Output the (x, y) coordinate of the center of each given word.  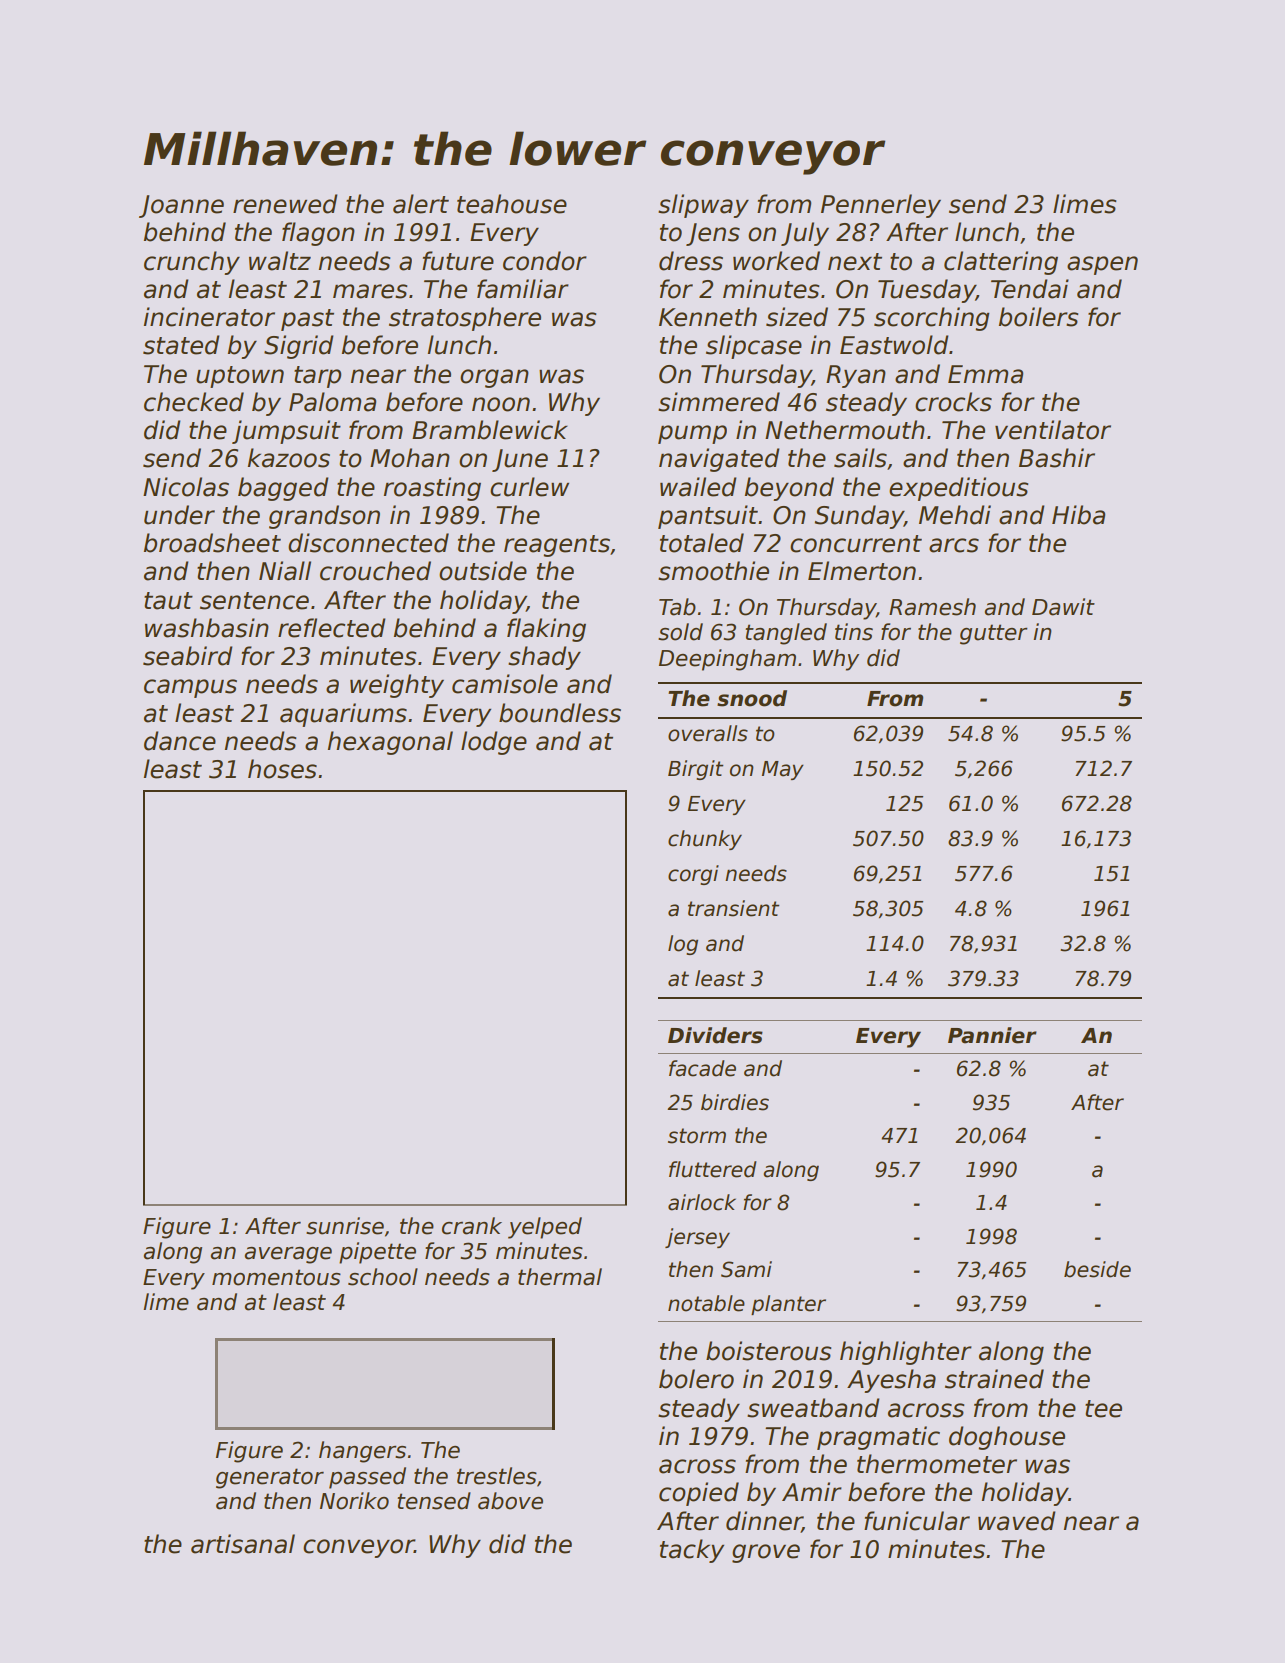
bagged (283, 489)
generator (270, 1478)
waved (1017, 1521)
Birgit (695, 770)
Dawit (1063, 607)
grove (766, 1553)
